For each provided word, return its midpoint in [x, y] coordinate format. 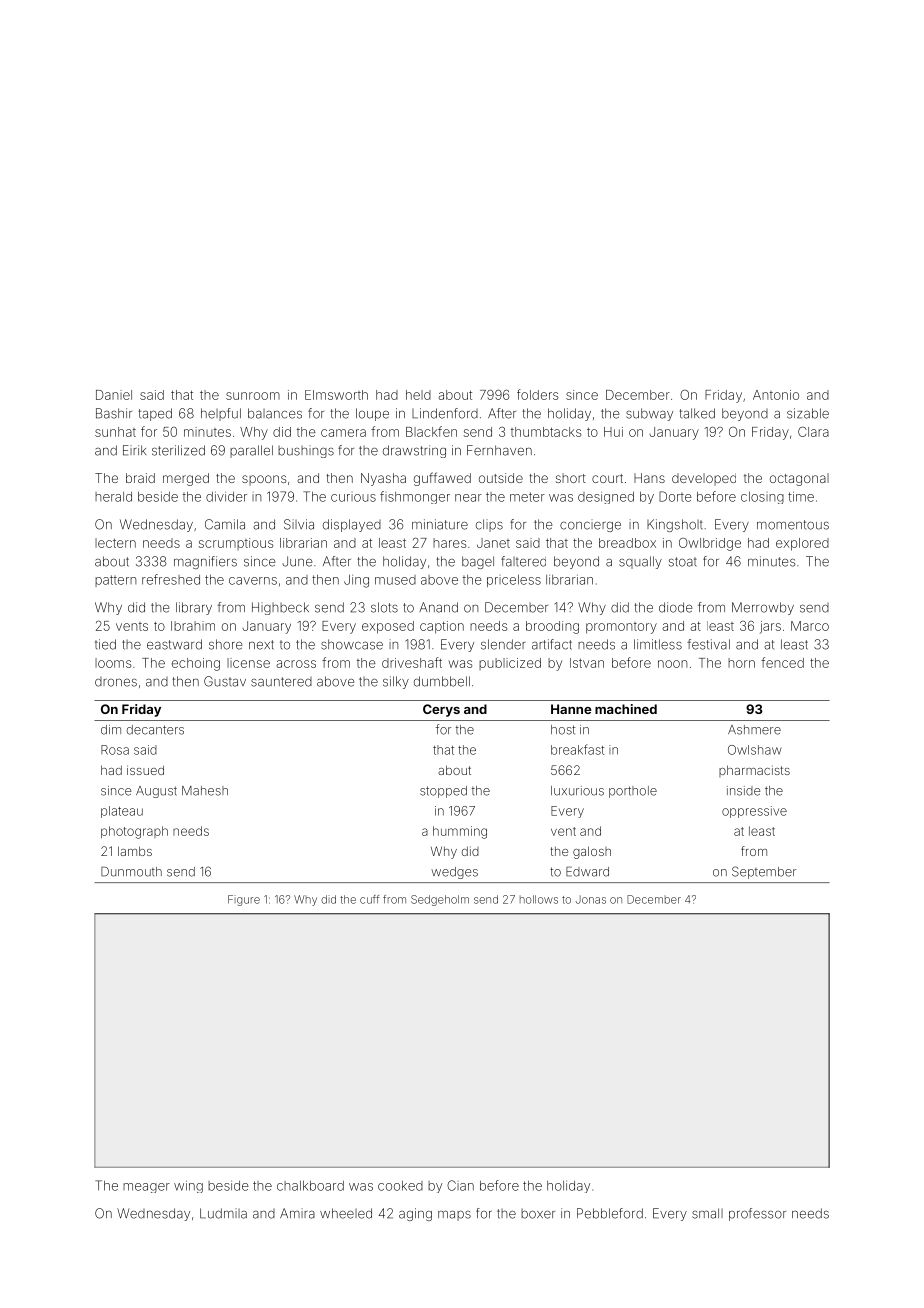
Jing [356, 581]
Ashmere [754, 730]
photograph [134, 832]
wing [188, 1187]
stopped [443, 792]
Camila [225, 524]
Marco [810, 626]
